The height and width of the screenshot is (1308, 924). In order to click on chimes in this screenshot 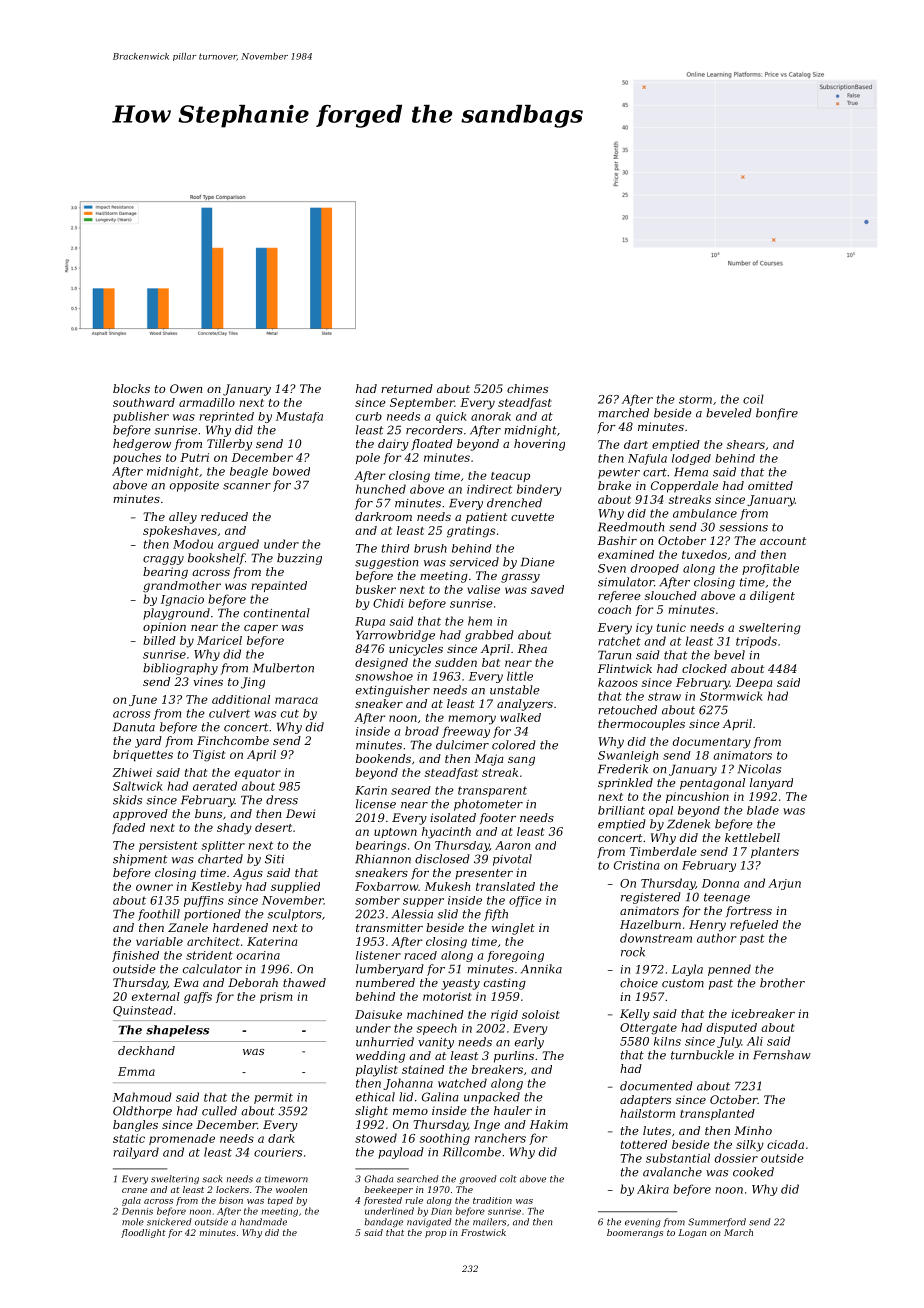, I will do `click(527, 388)`.
